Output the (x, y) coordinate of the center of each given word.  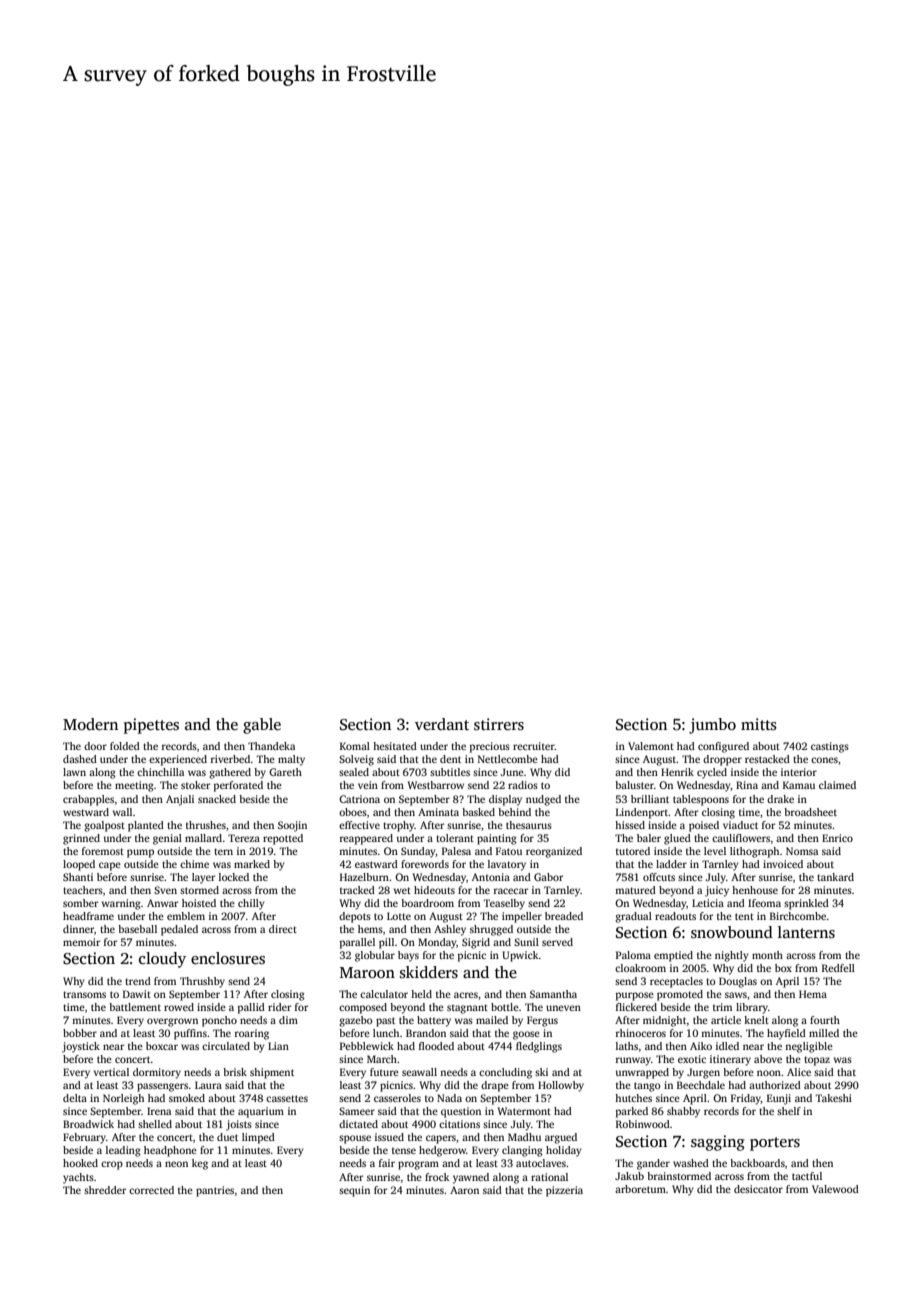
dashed (80, 759)
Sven (165, 890)
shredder (105, 1190)
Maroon (367, 972)
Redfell (838, 968)
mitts (759, 724)
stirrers (499, 724)
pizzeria (564, 1191)
